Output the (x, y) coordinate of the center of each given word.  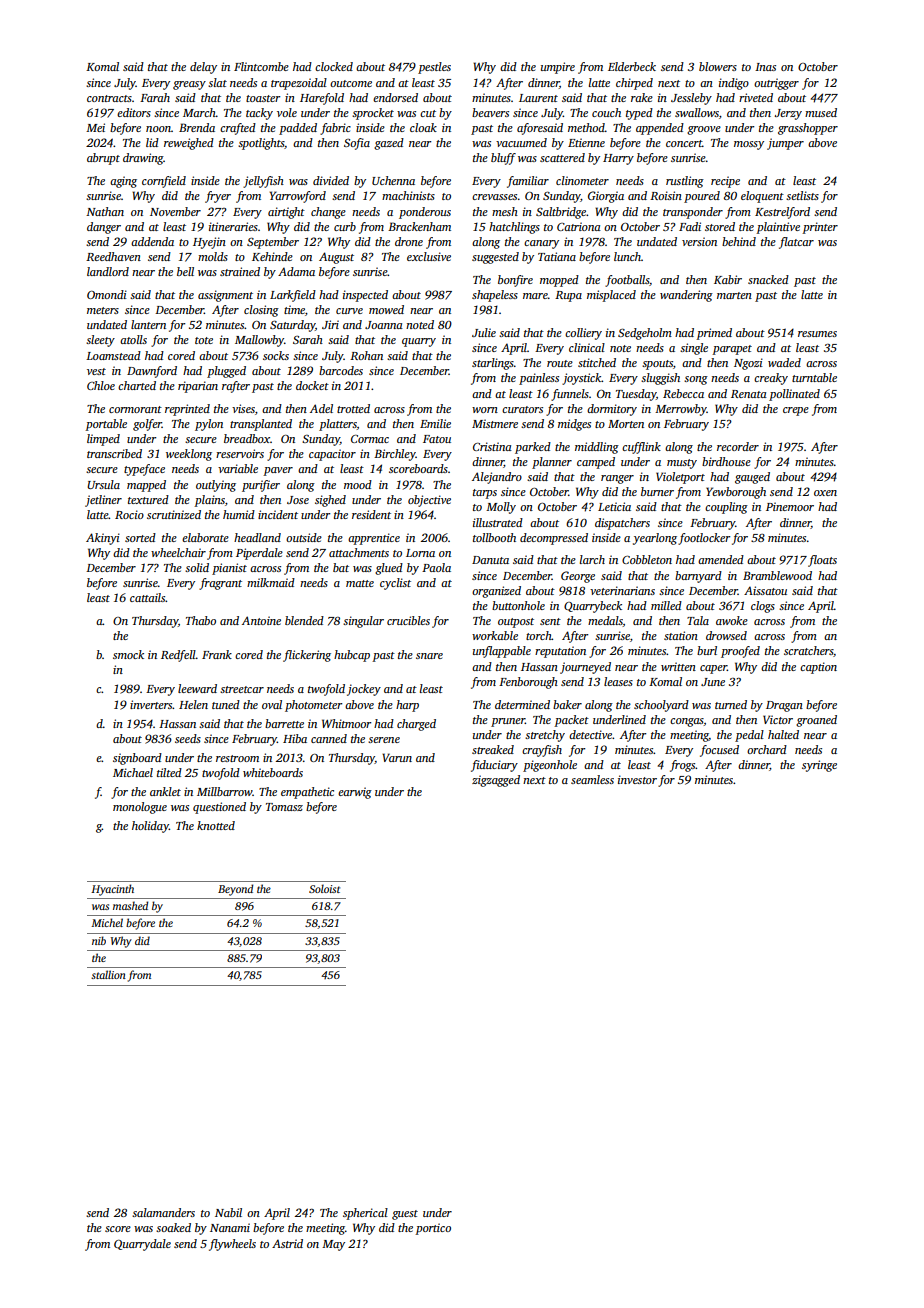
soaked (173, 1227)
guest (405, 1215)
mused (821, 112)
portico (433, 1229)
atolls (133, 339)
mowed (386, 309)
